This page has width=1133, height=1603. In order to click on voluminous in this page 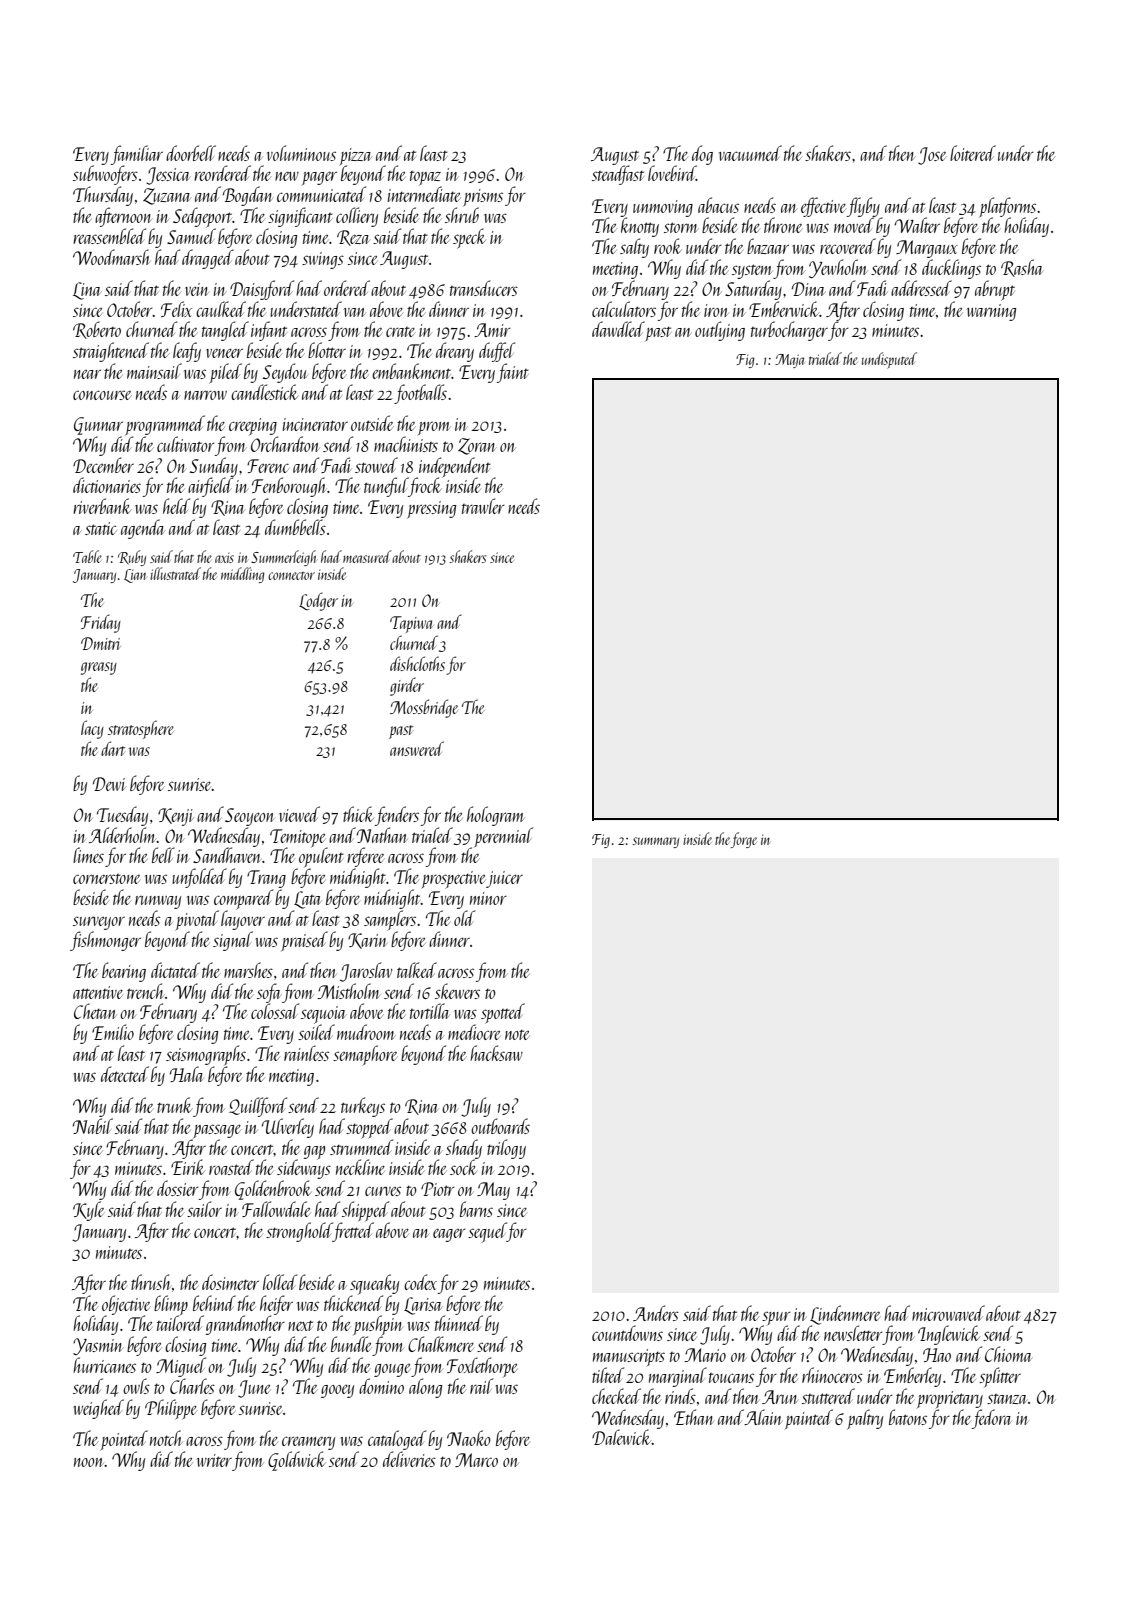, I will do `click(301, 153)`.
